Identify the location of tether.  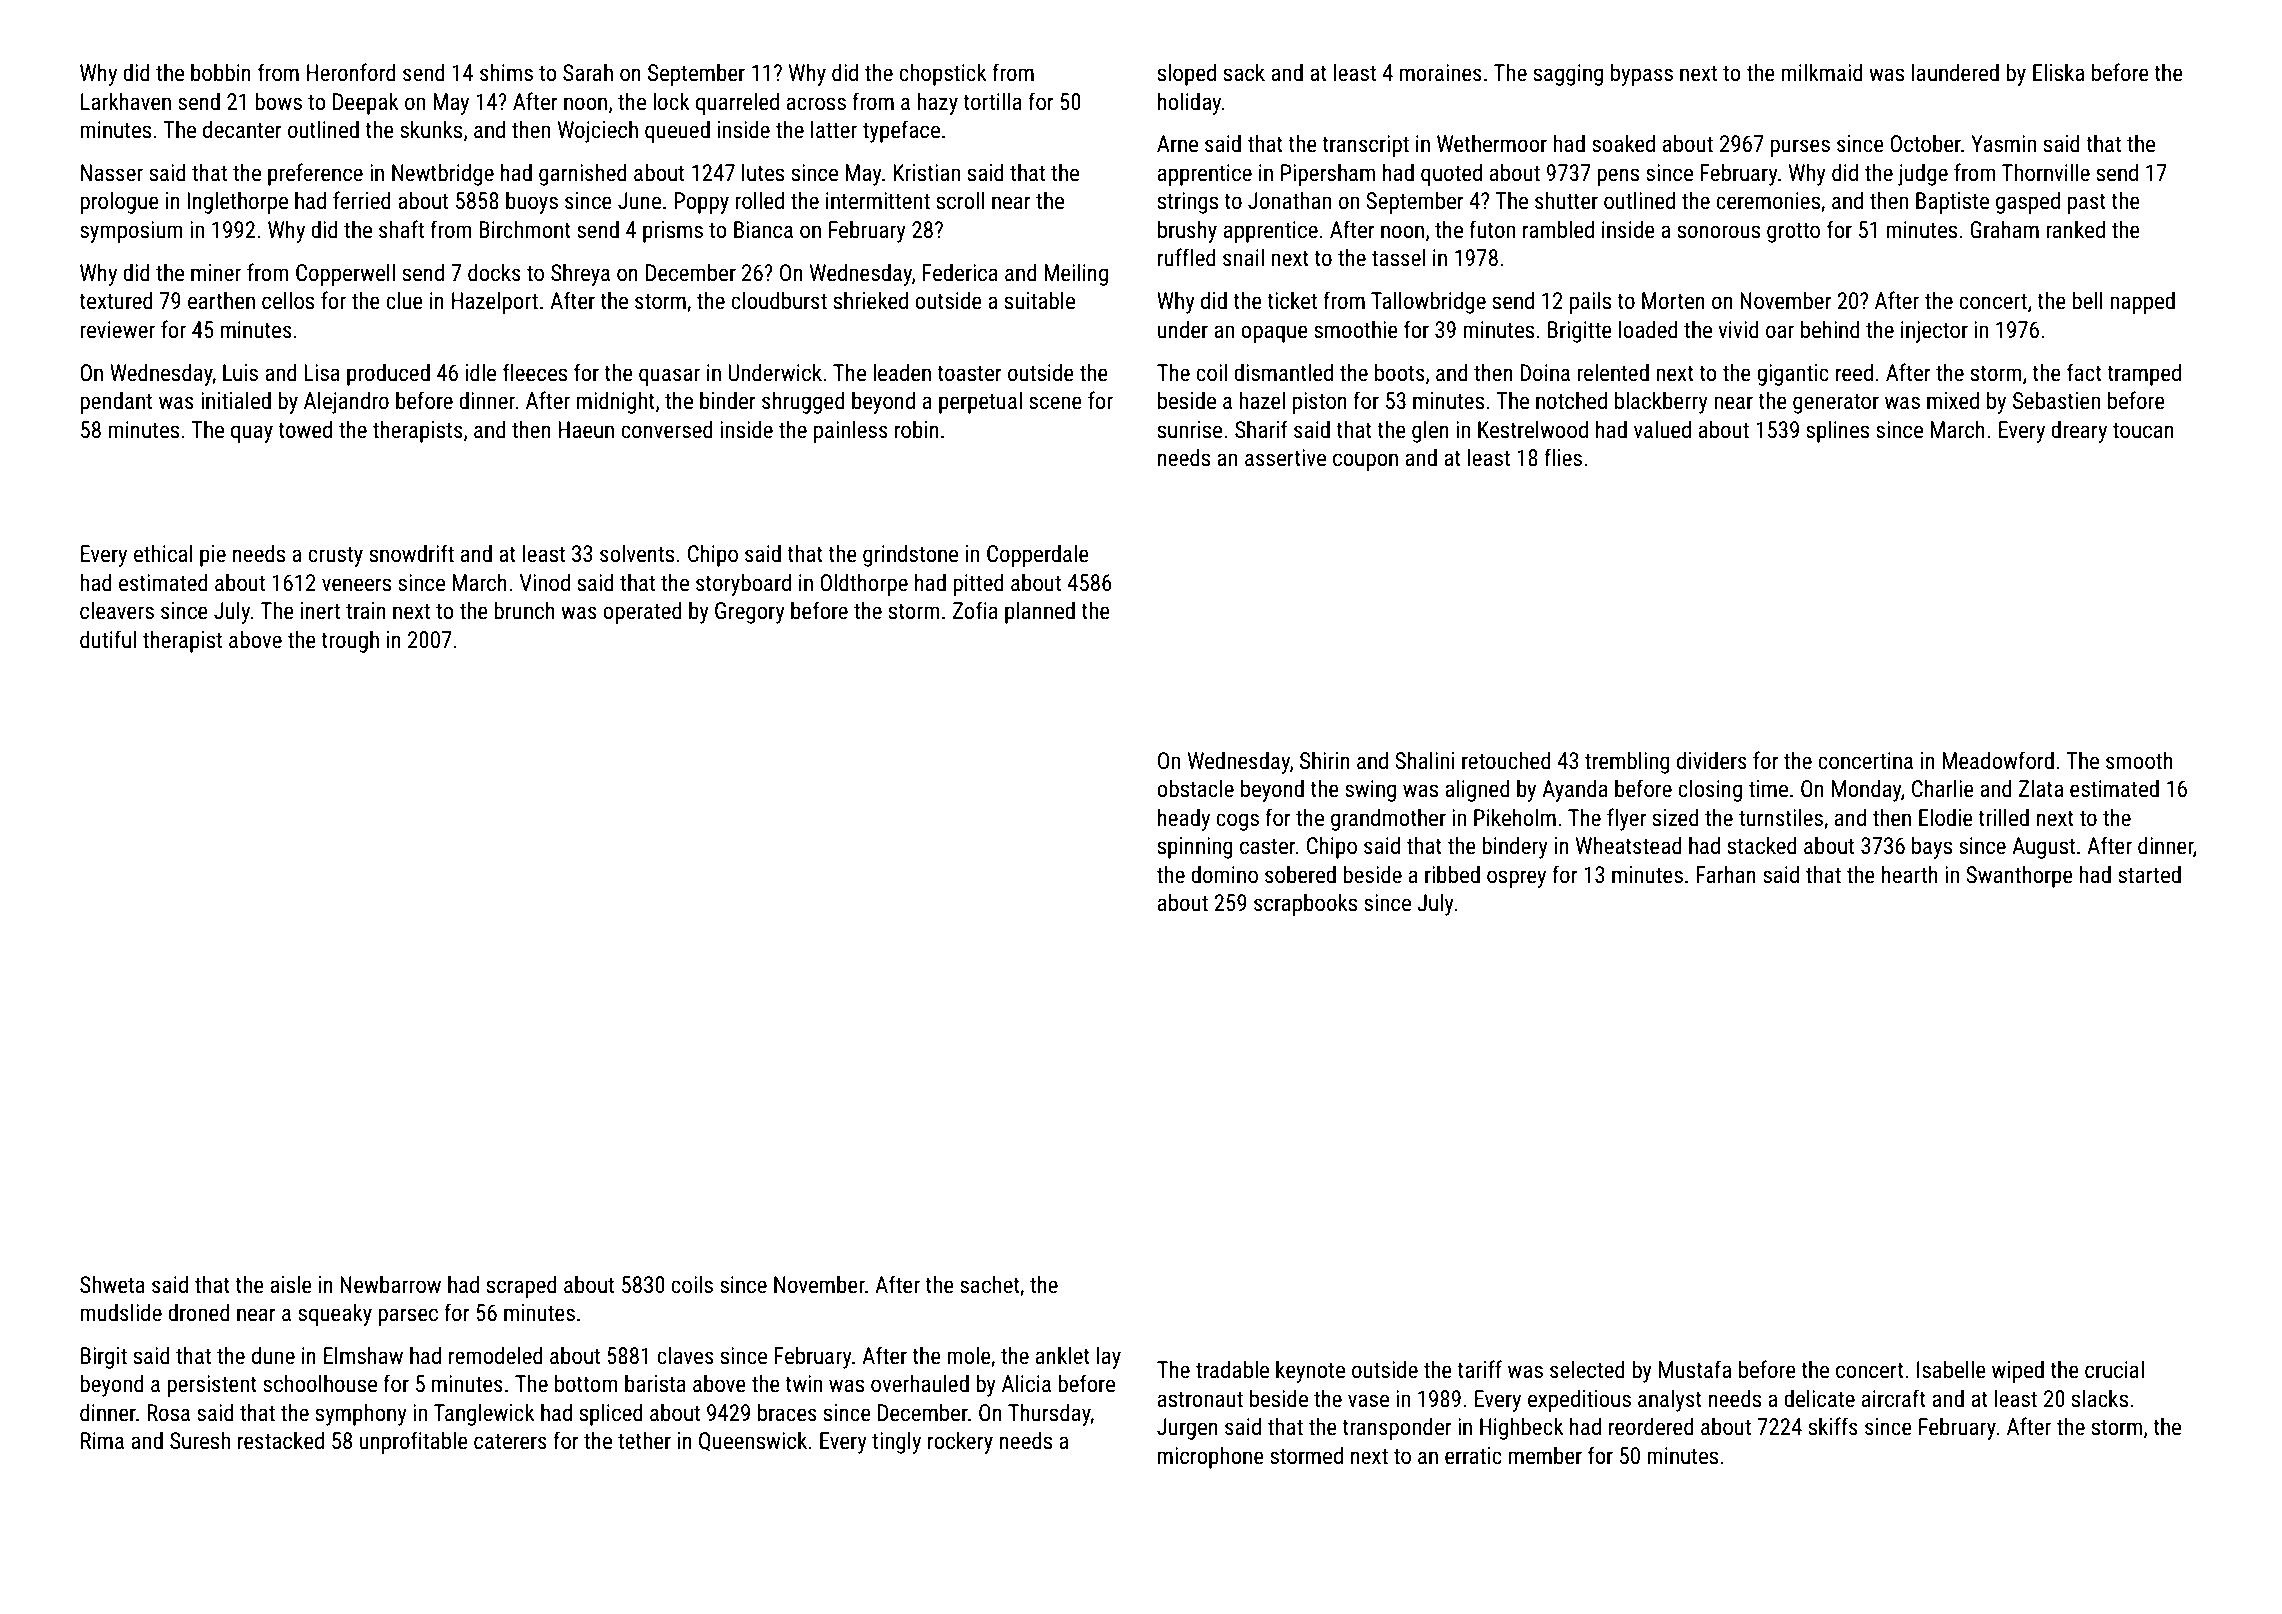
(644, 1440).
